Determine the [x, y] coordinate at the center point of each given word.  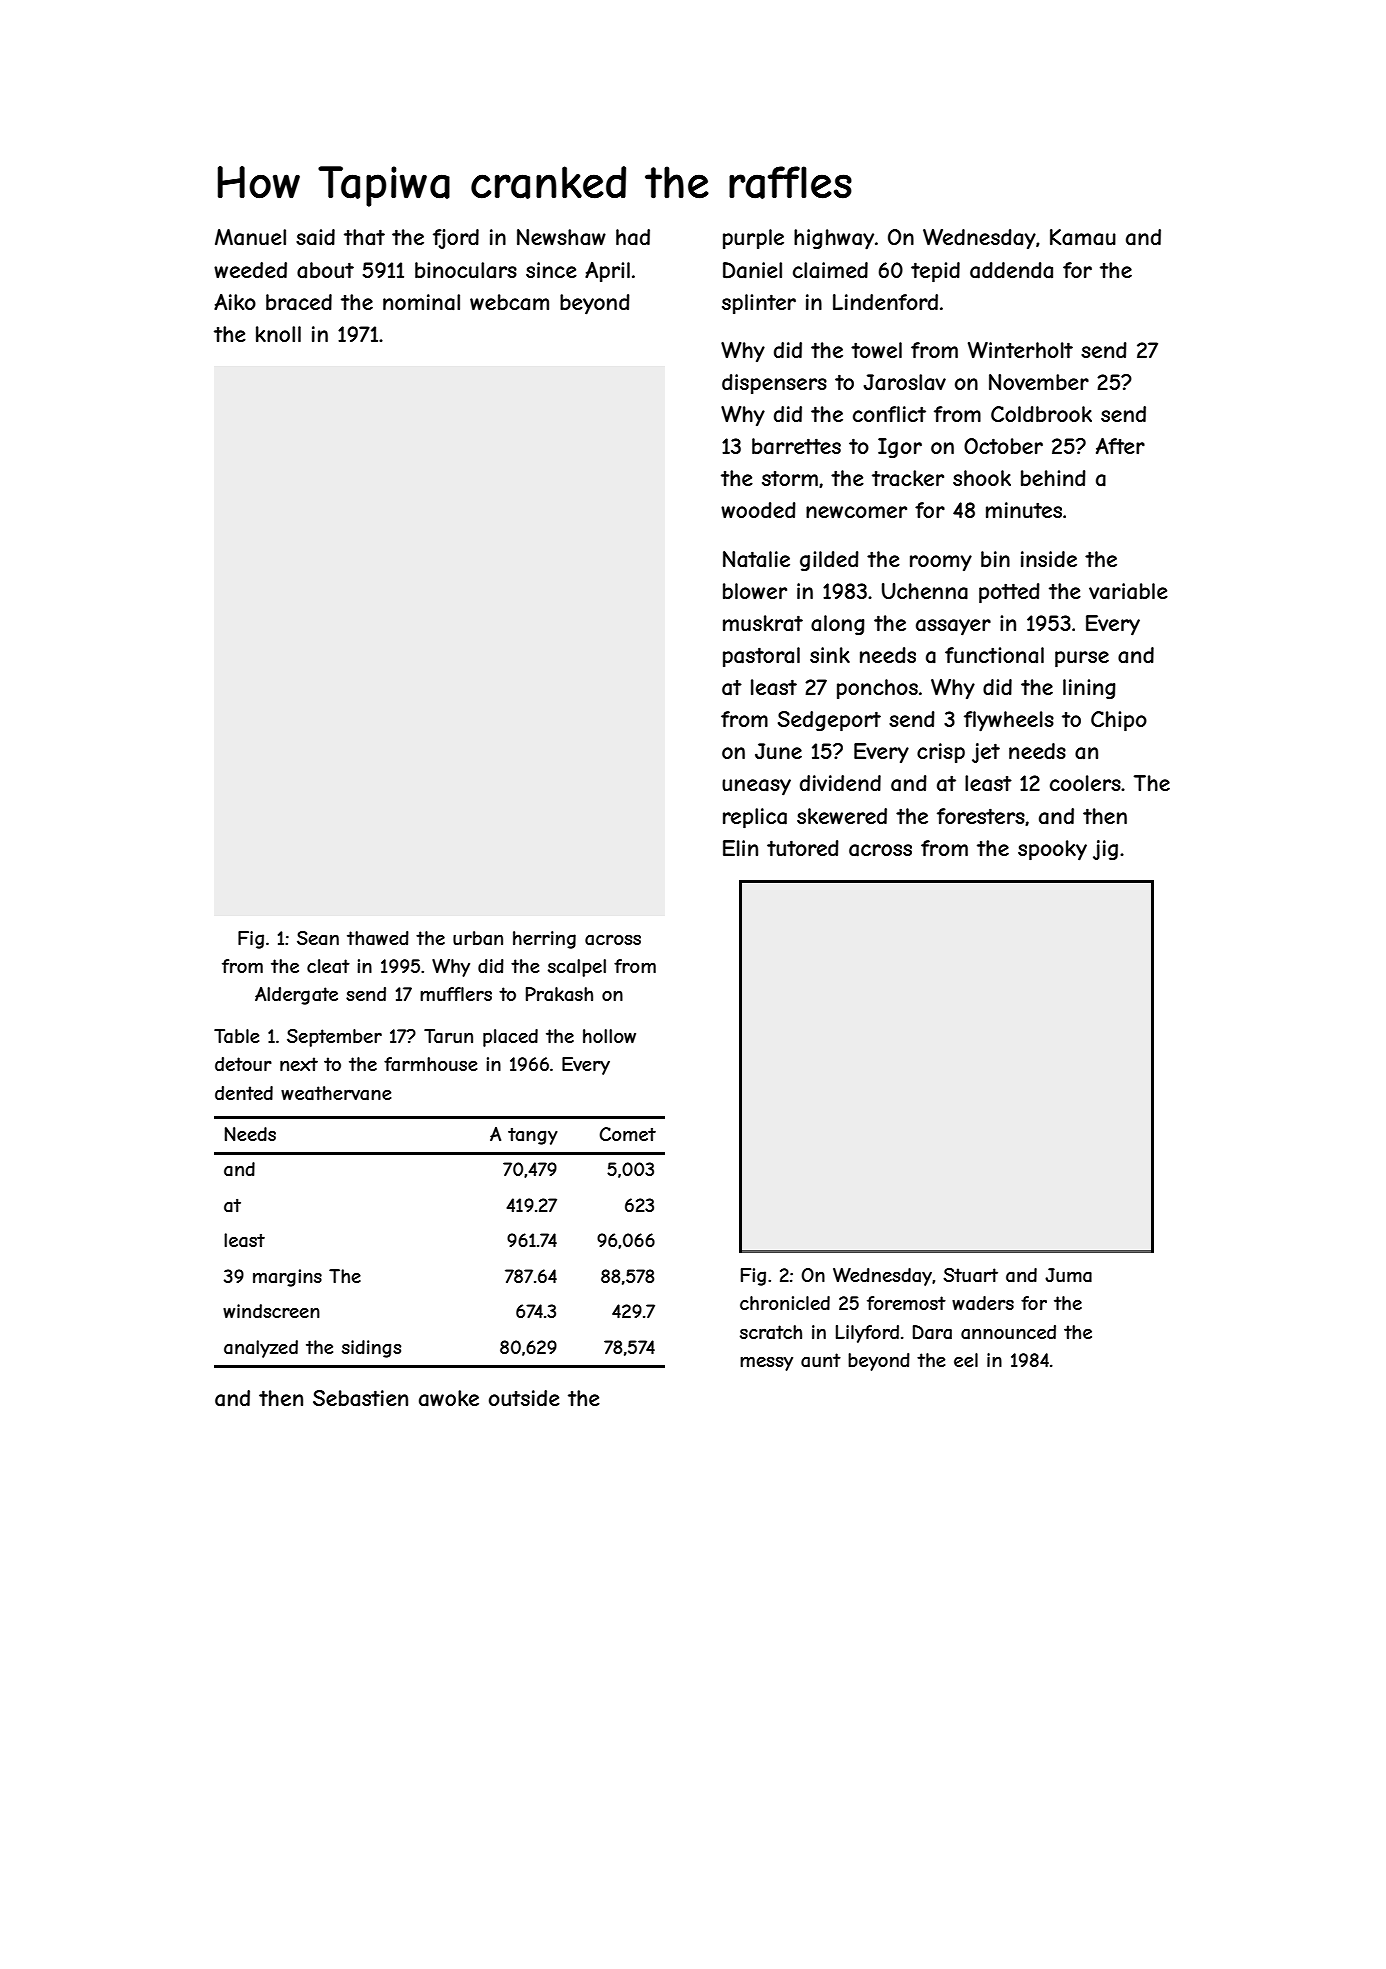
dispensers [774, 384]
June [778, 751]
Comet [628, 1134]
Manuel [250, 237]
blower [755, 591]
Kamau [1083, 237]
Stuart [970, 1275]
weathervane [336, 1093]
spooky [1052, 850]
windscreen [271, 1311]
